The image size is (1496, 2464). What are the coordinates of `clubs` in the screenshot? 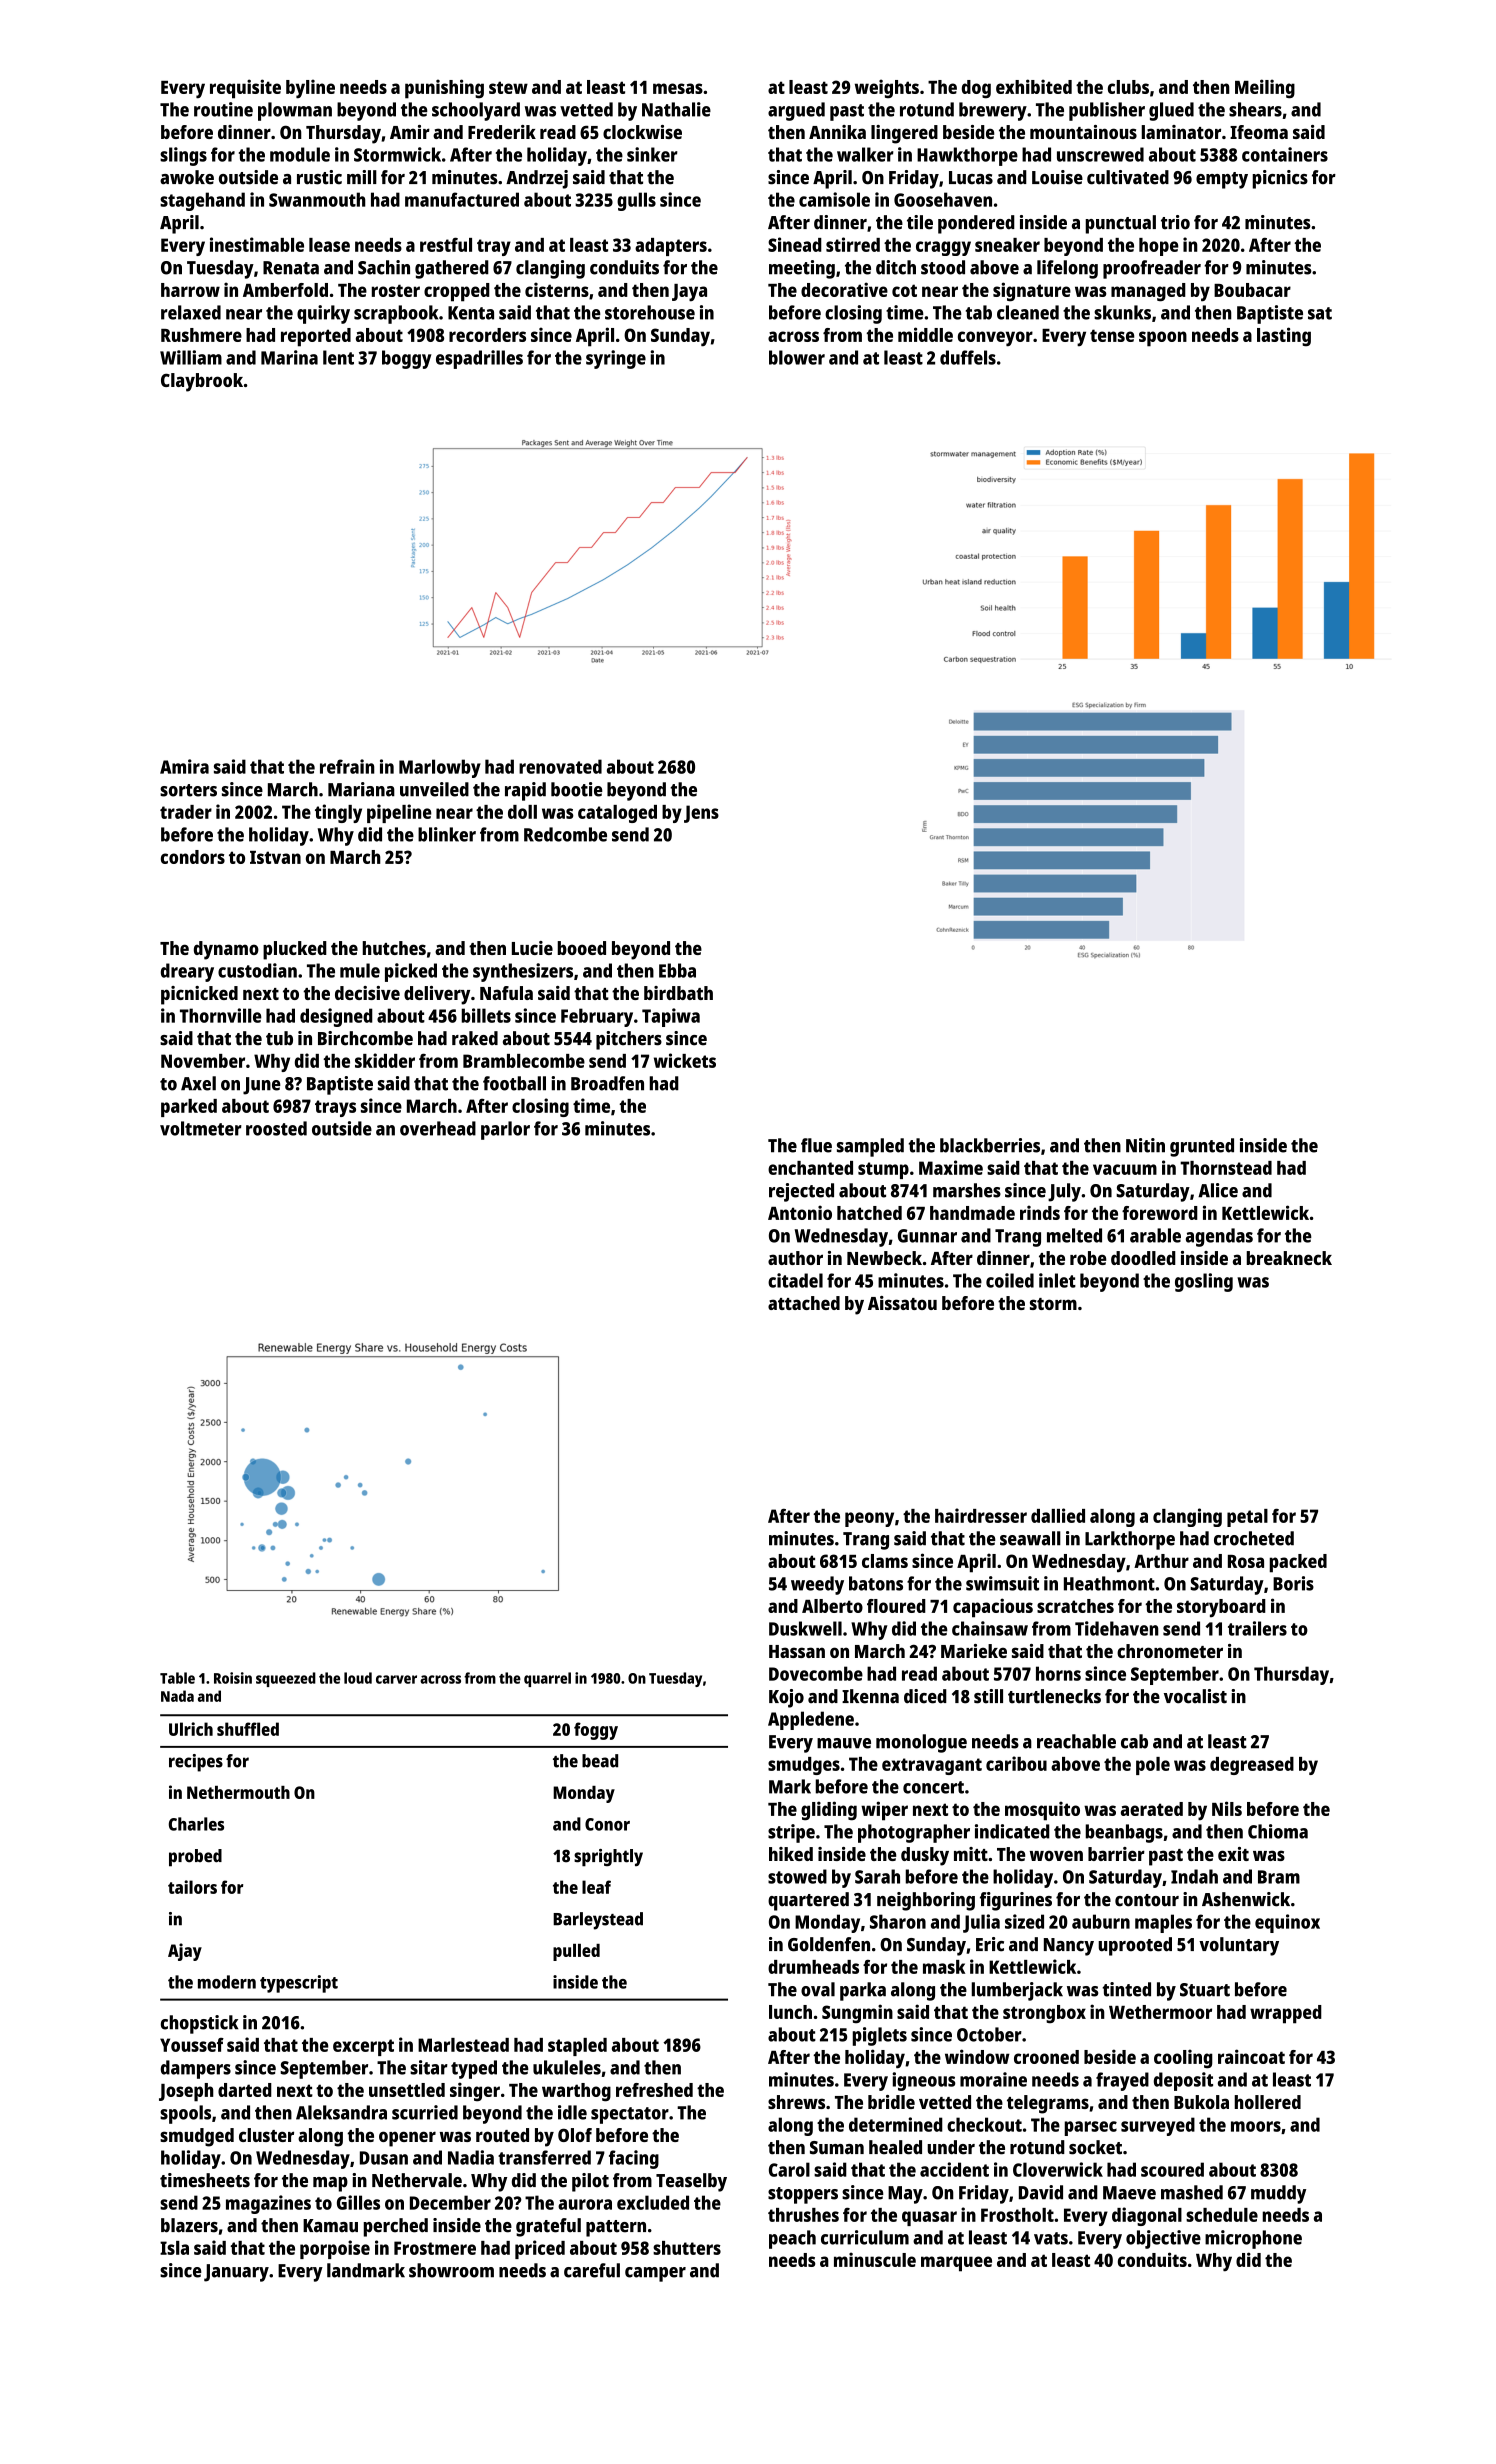 It's located at (1128, 87).
